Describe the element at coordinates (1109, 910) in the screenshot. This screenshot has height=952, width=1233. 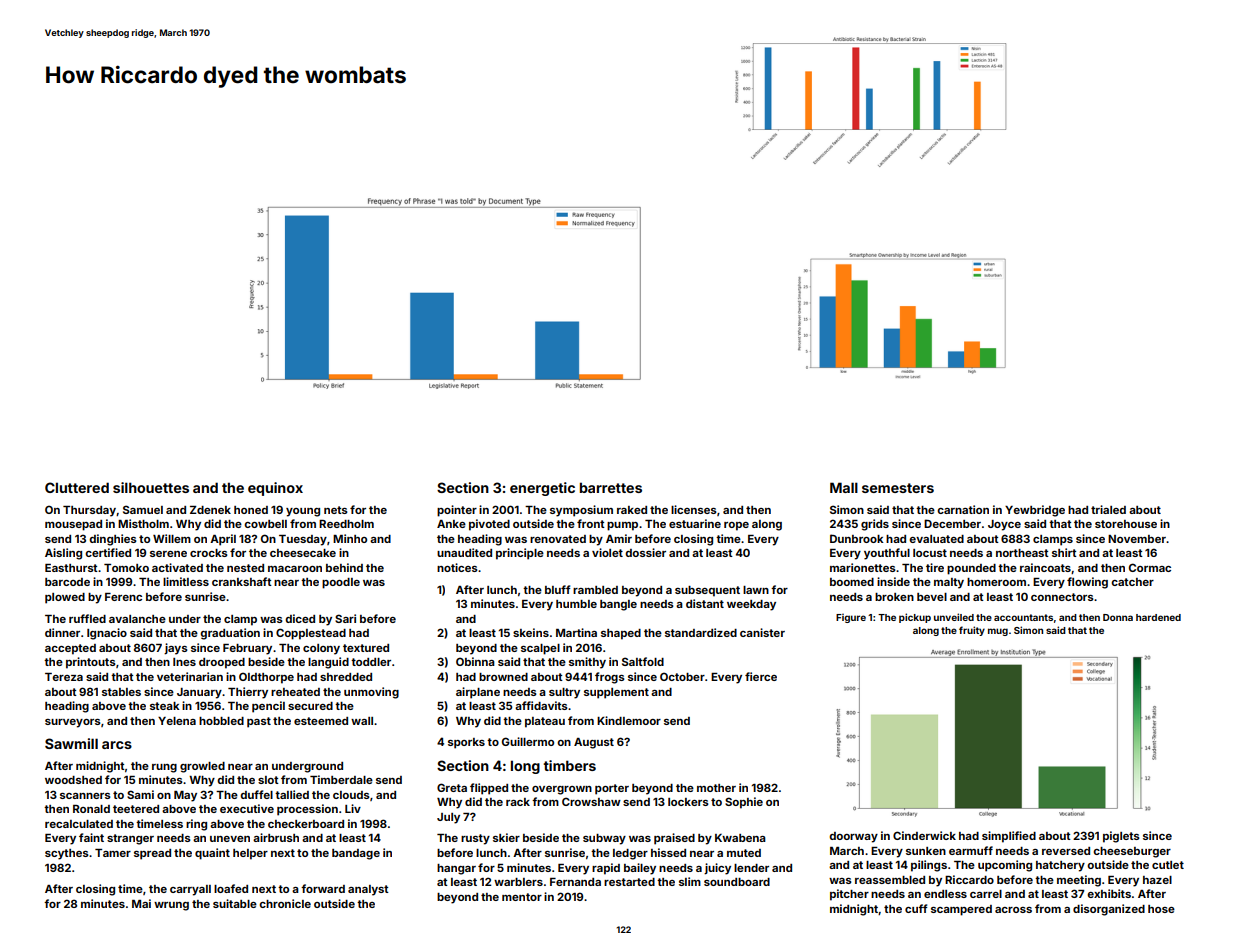
I see `disorganized` at that location.
